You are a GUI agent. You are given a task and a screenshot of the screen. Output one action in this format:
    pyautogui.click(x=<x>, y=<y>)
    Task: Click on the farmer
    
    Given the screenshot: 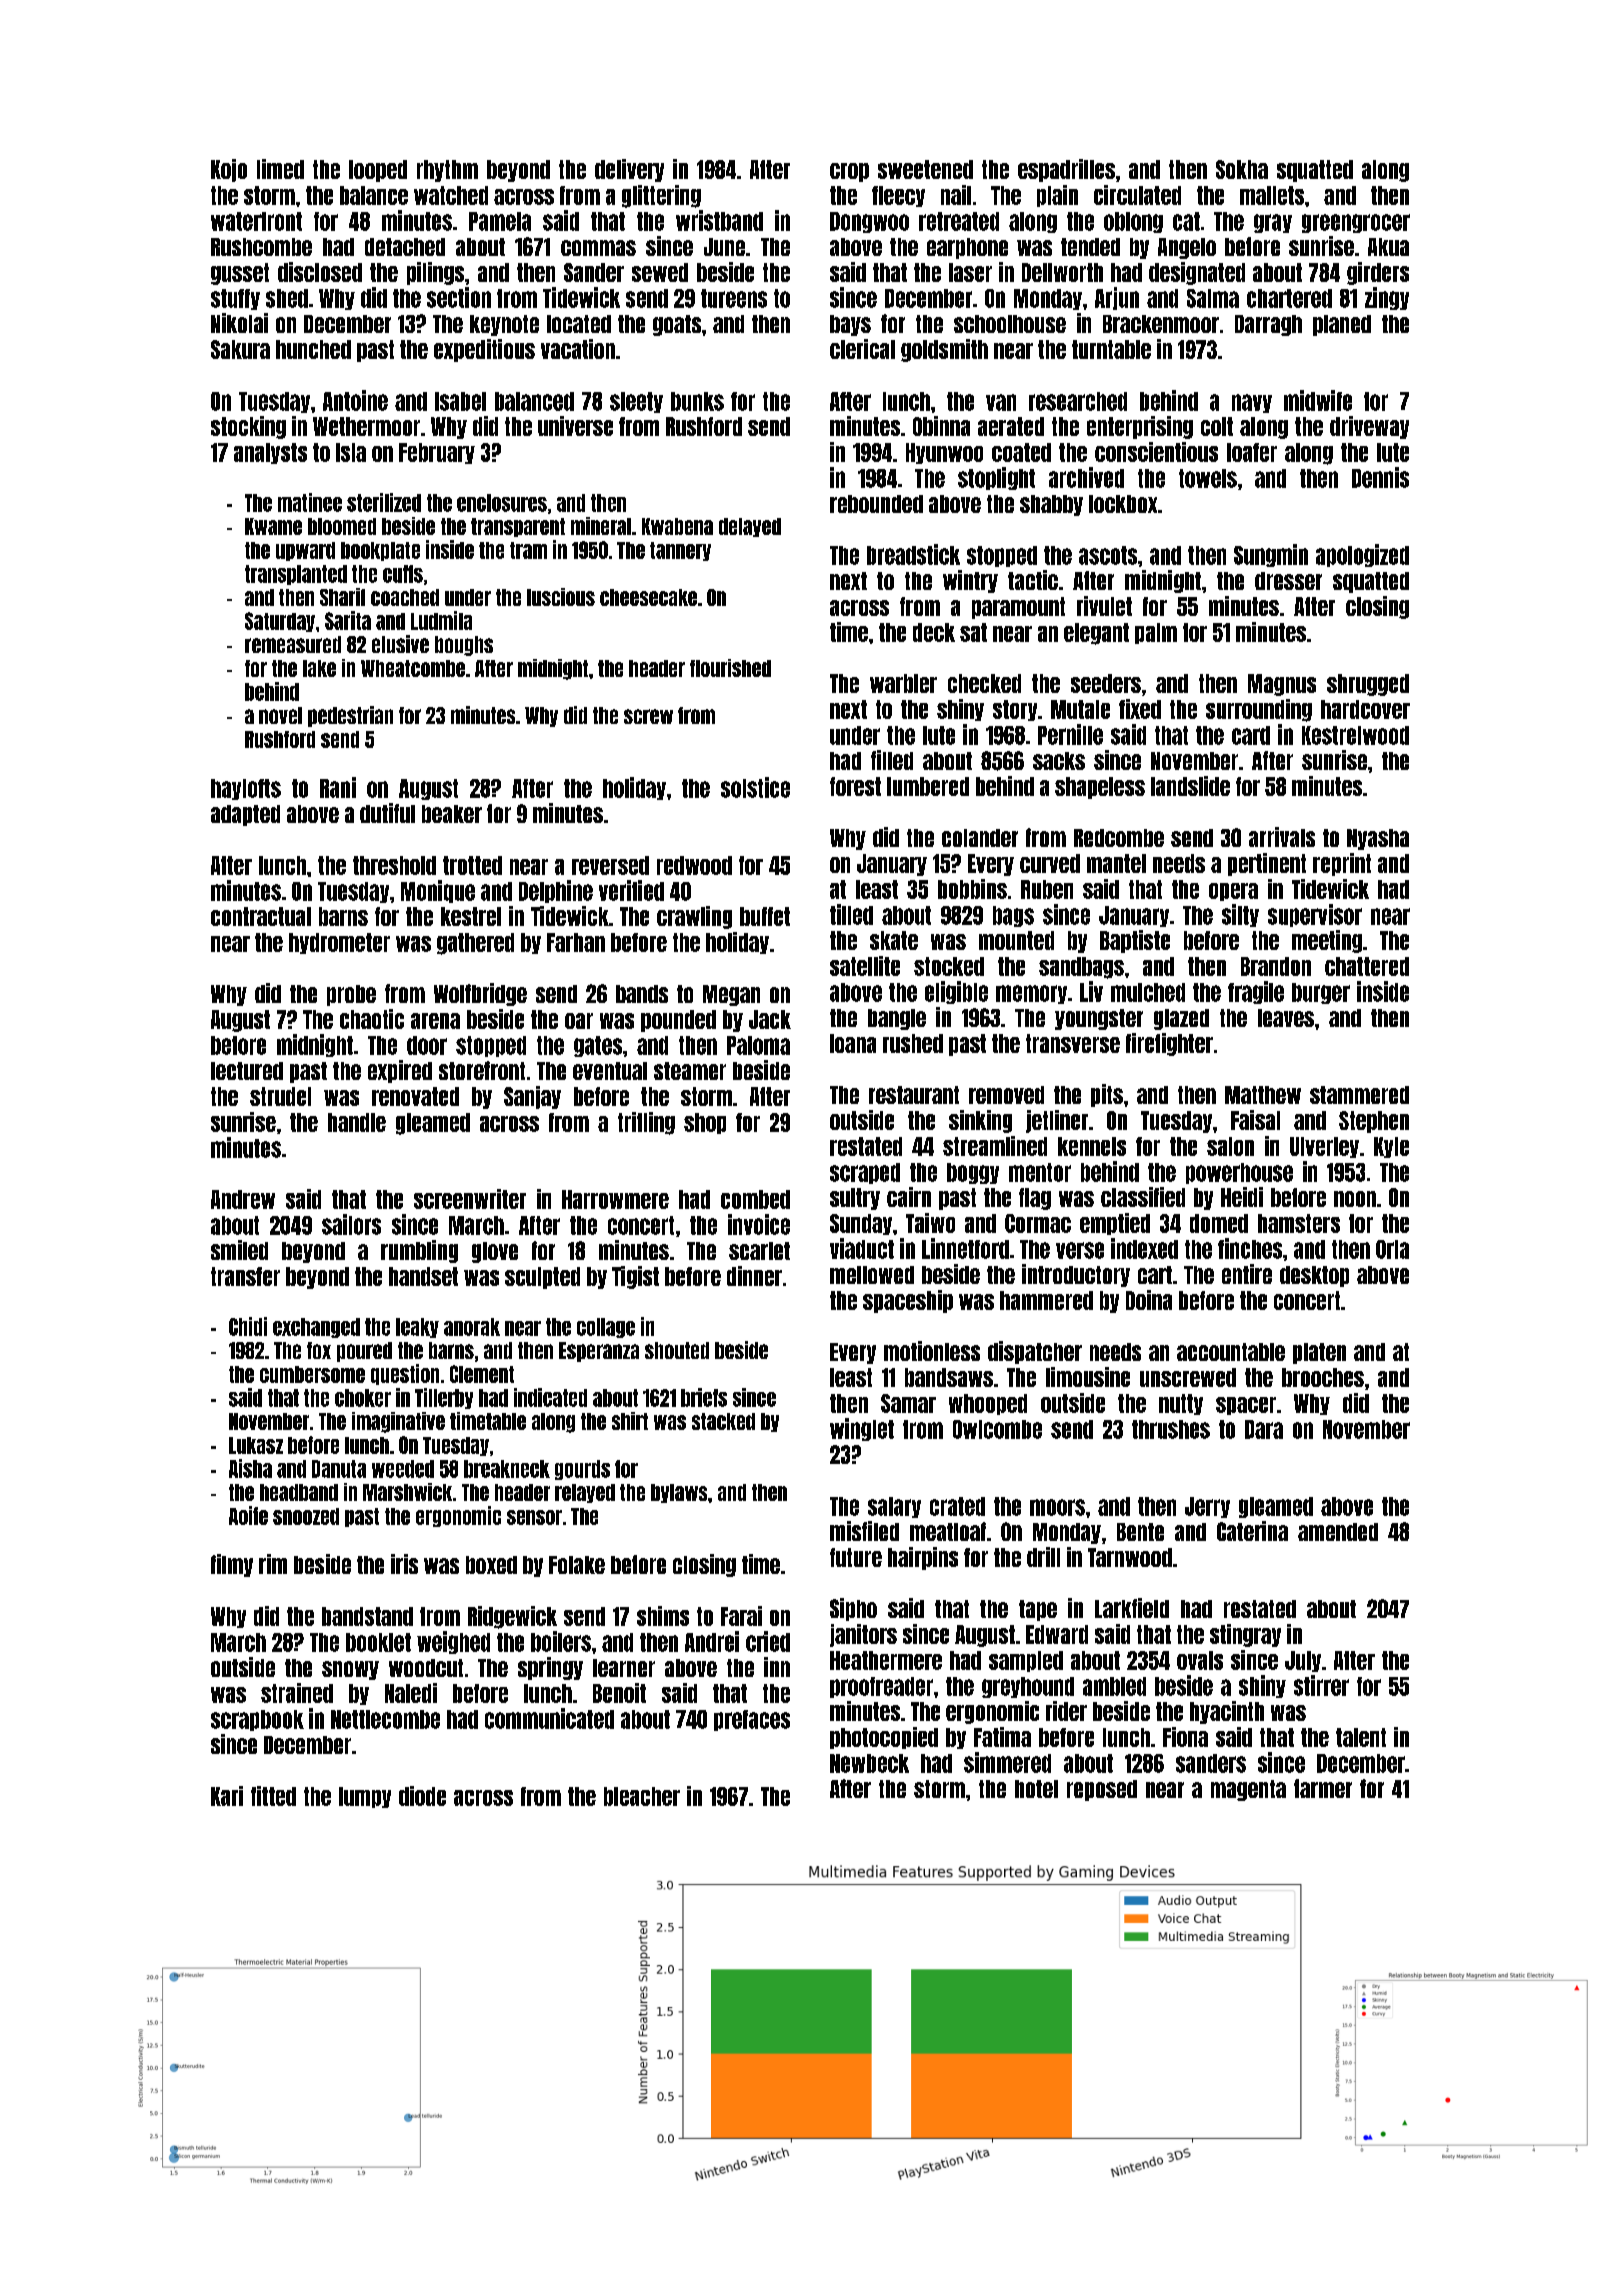 What is the action you would take?
    pyautogui.click(x=1323, y=1788)
